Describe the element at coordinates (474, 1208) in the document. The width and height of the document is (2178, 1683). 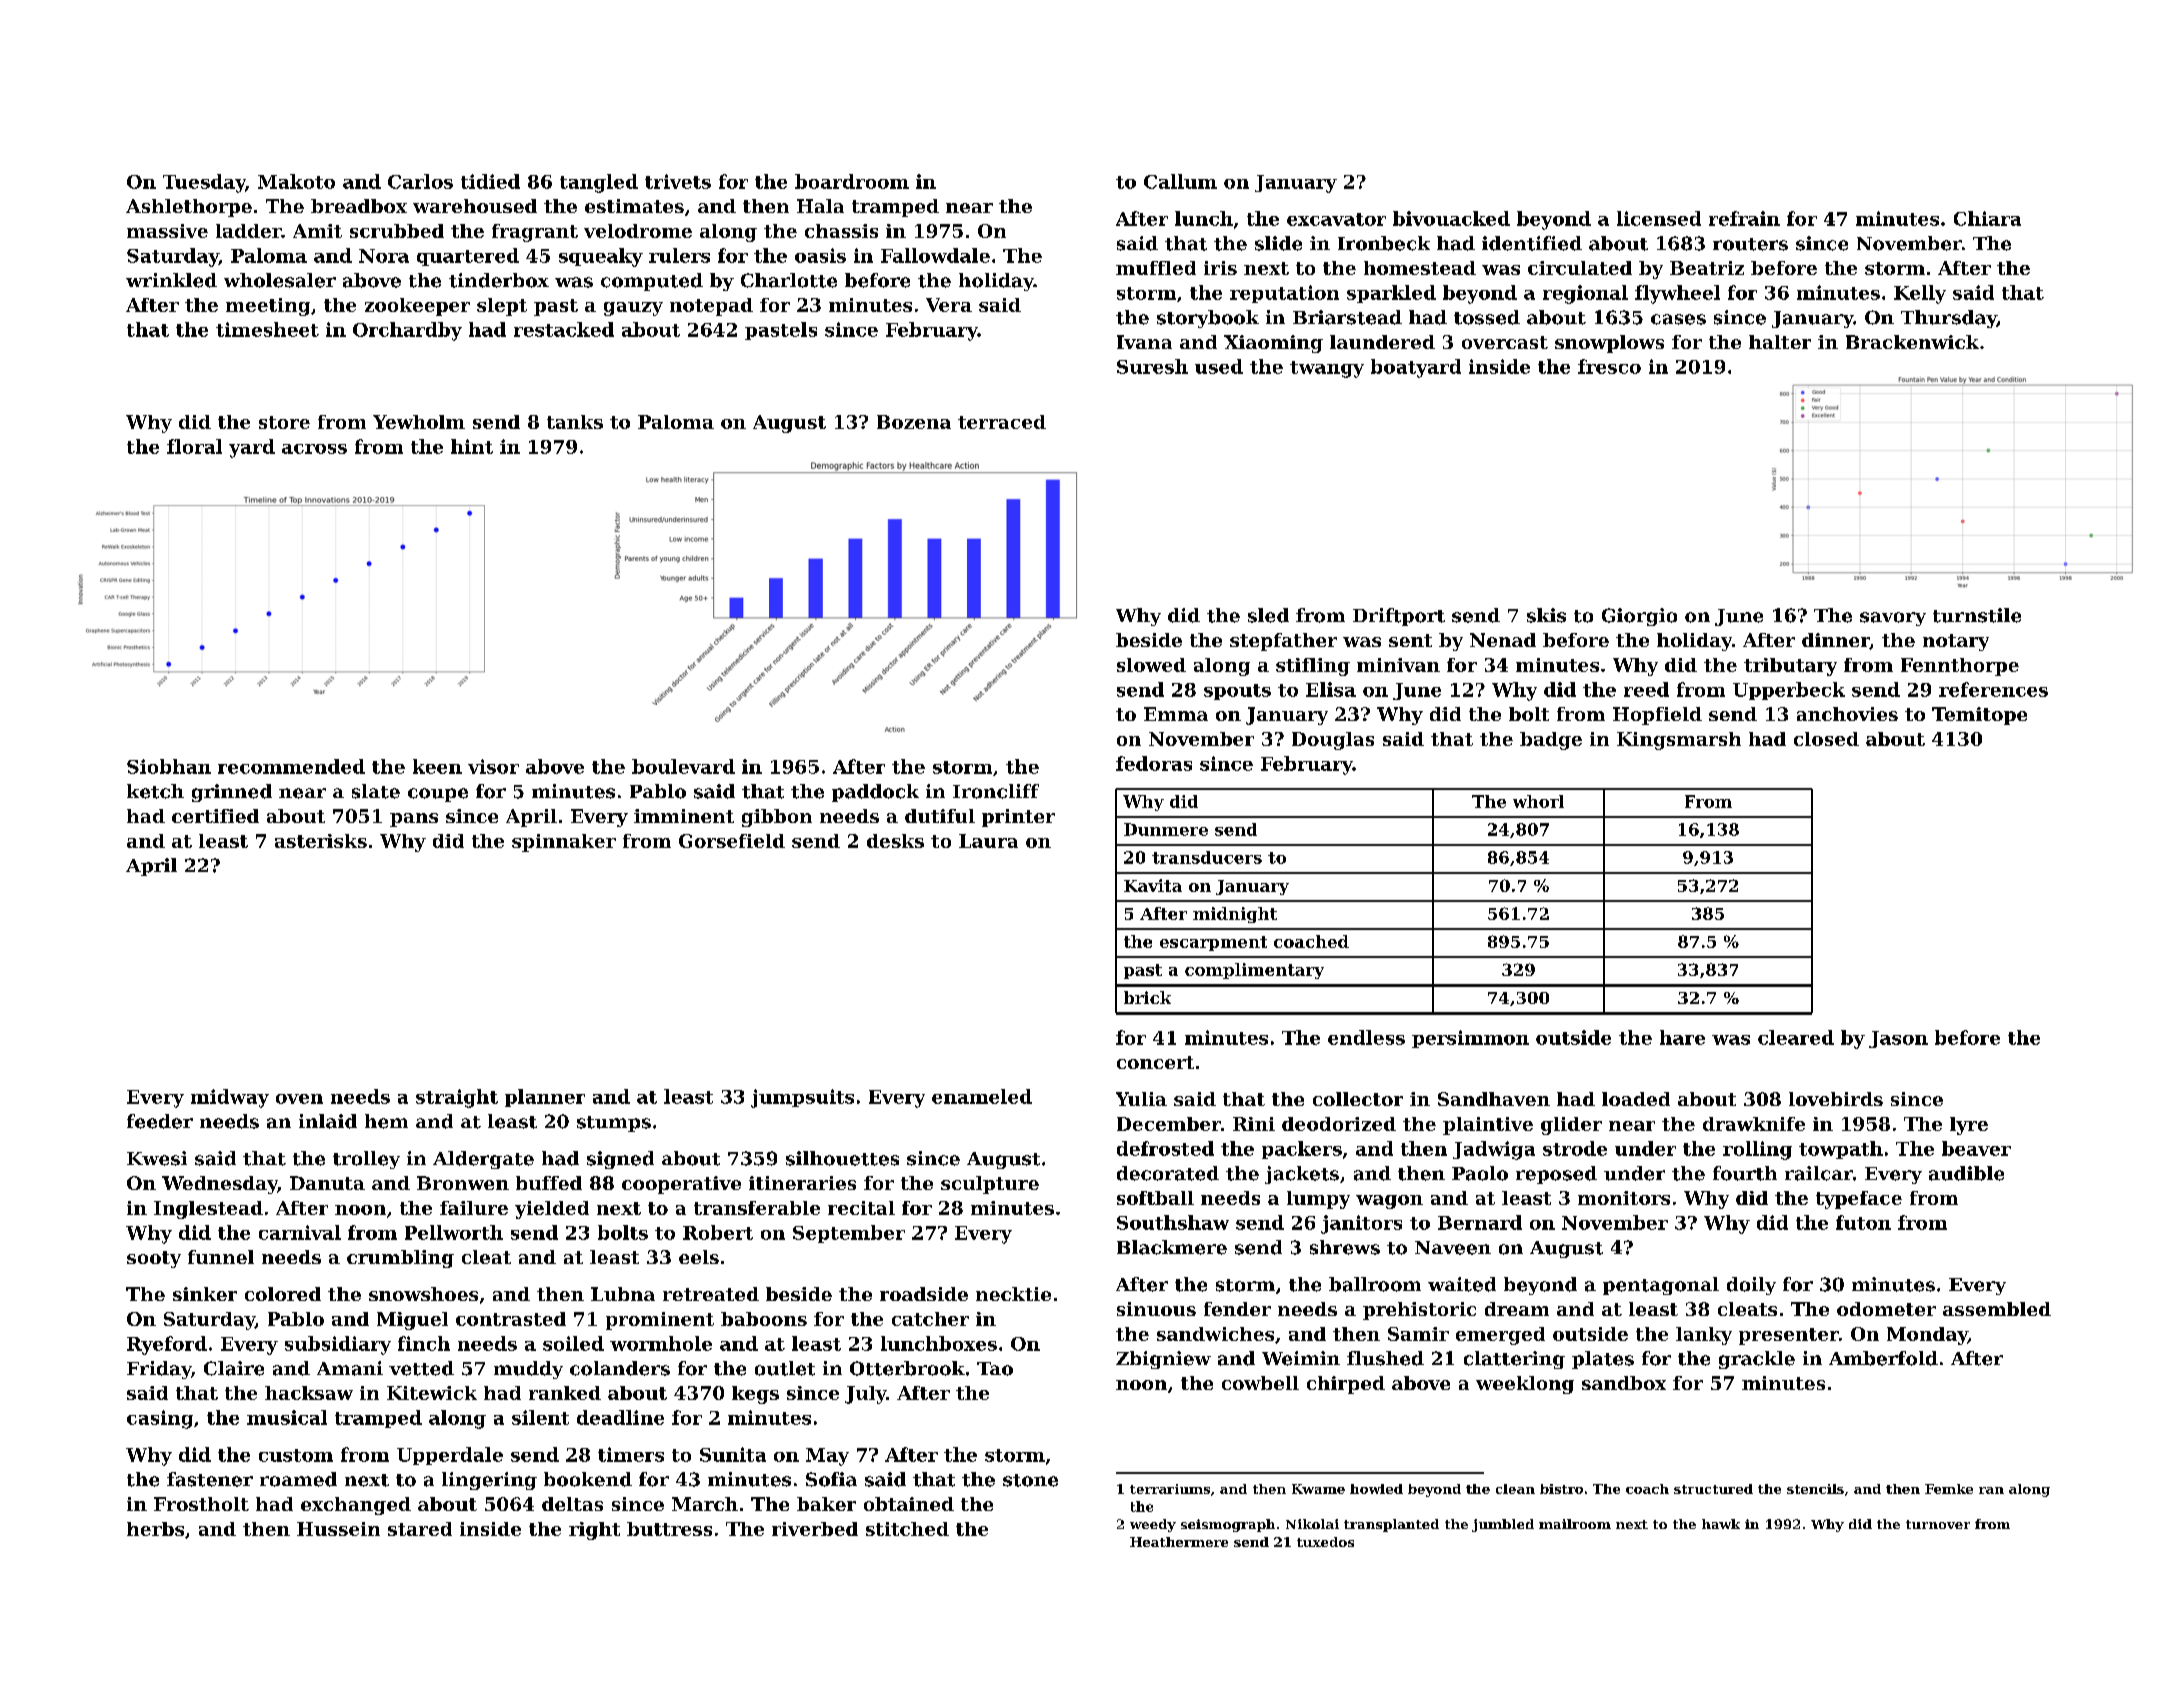
I see `failure` at that location.
